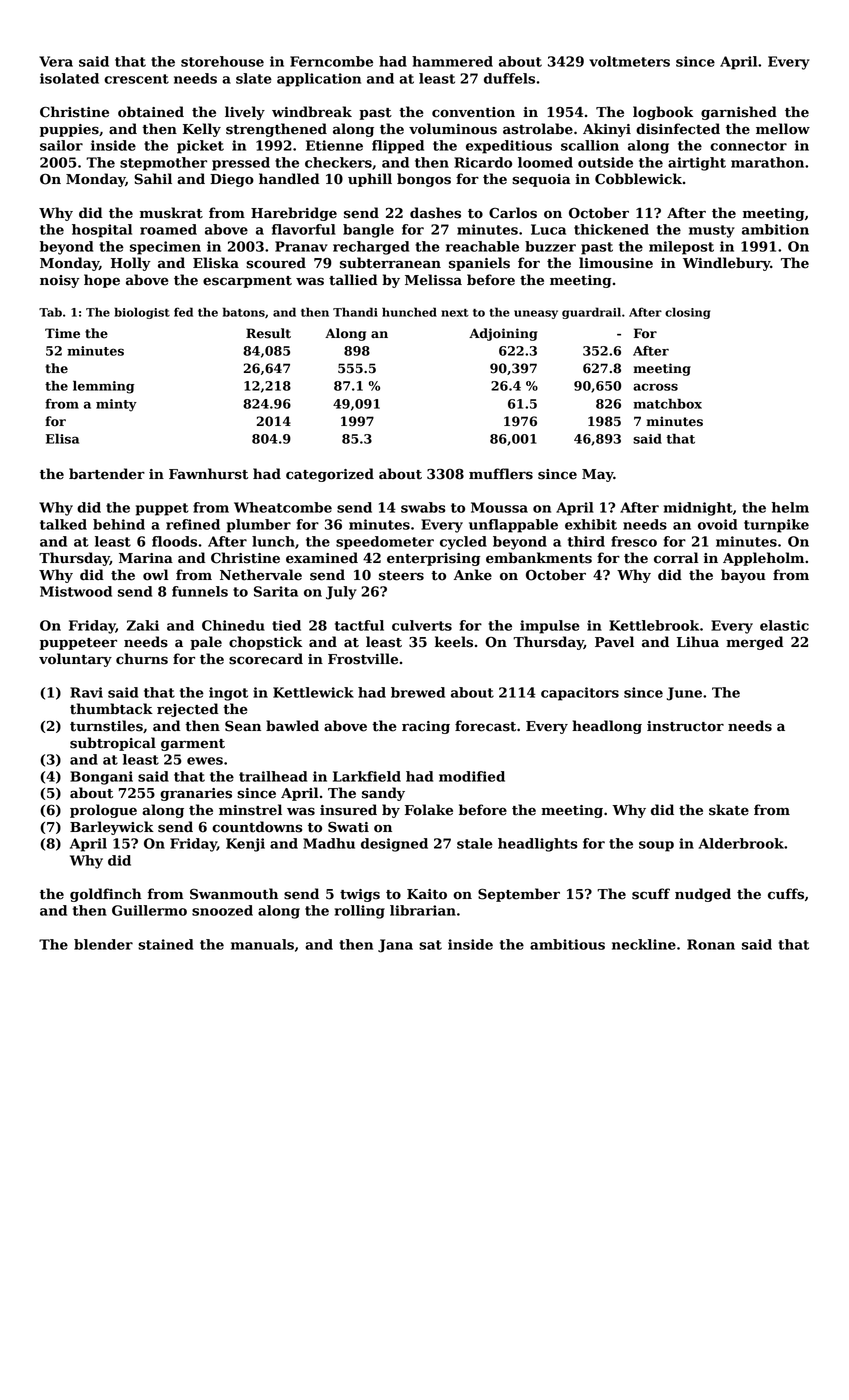 This screenshot has width=849, height=1400. What do you see at coordinates (222, 61) in the screenshot?
I see `storehouse` at bounding box center [222, 61].
